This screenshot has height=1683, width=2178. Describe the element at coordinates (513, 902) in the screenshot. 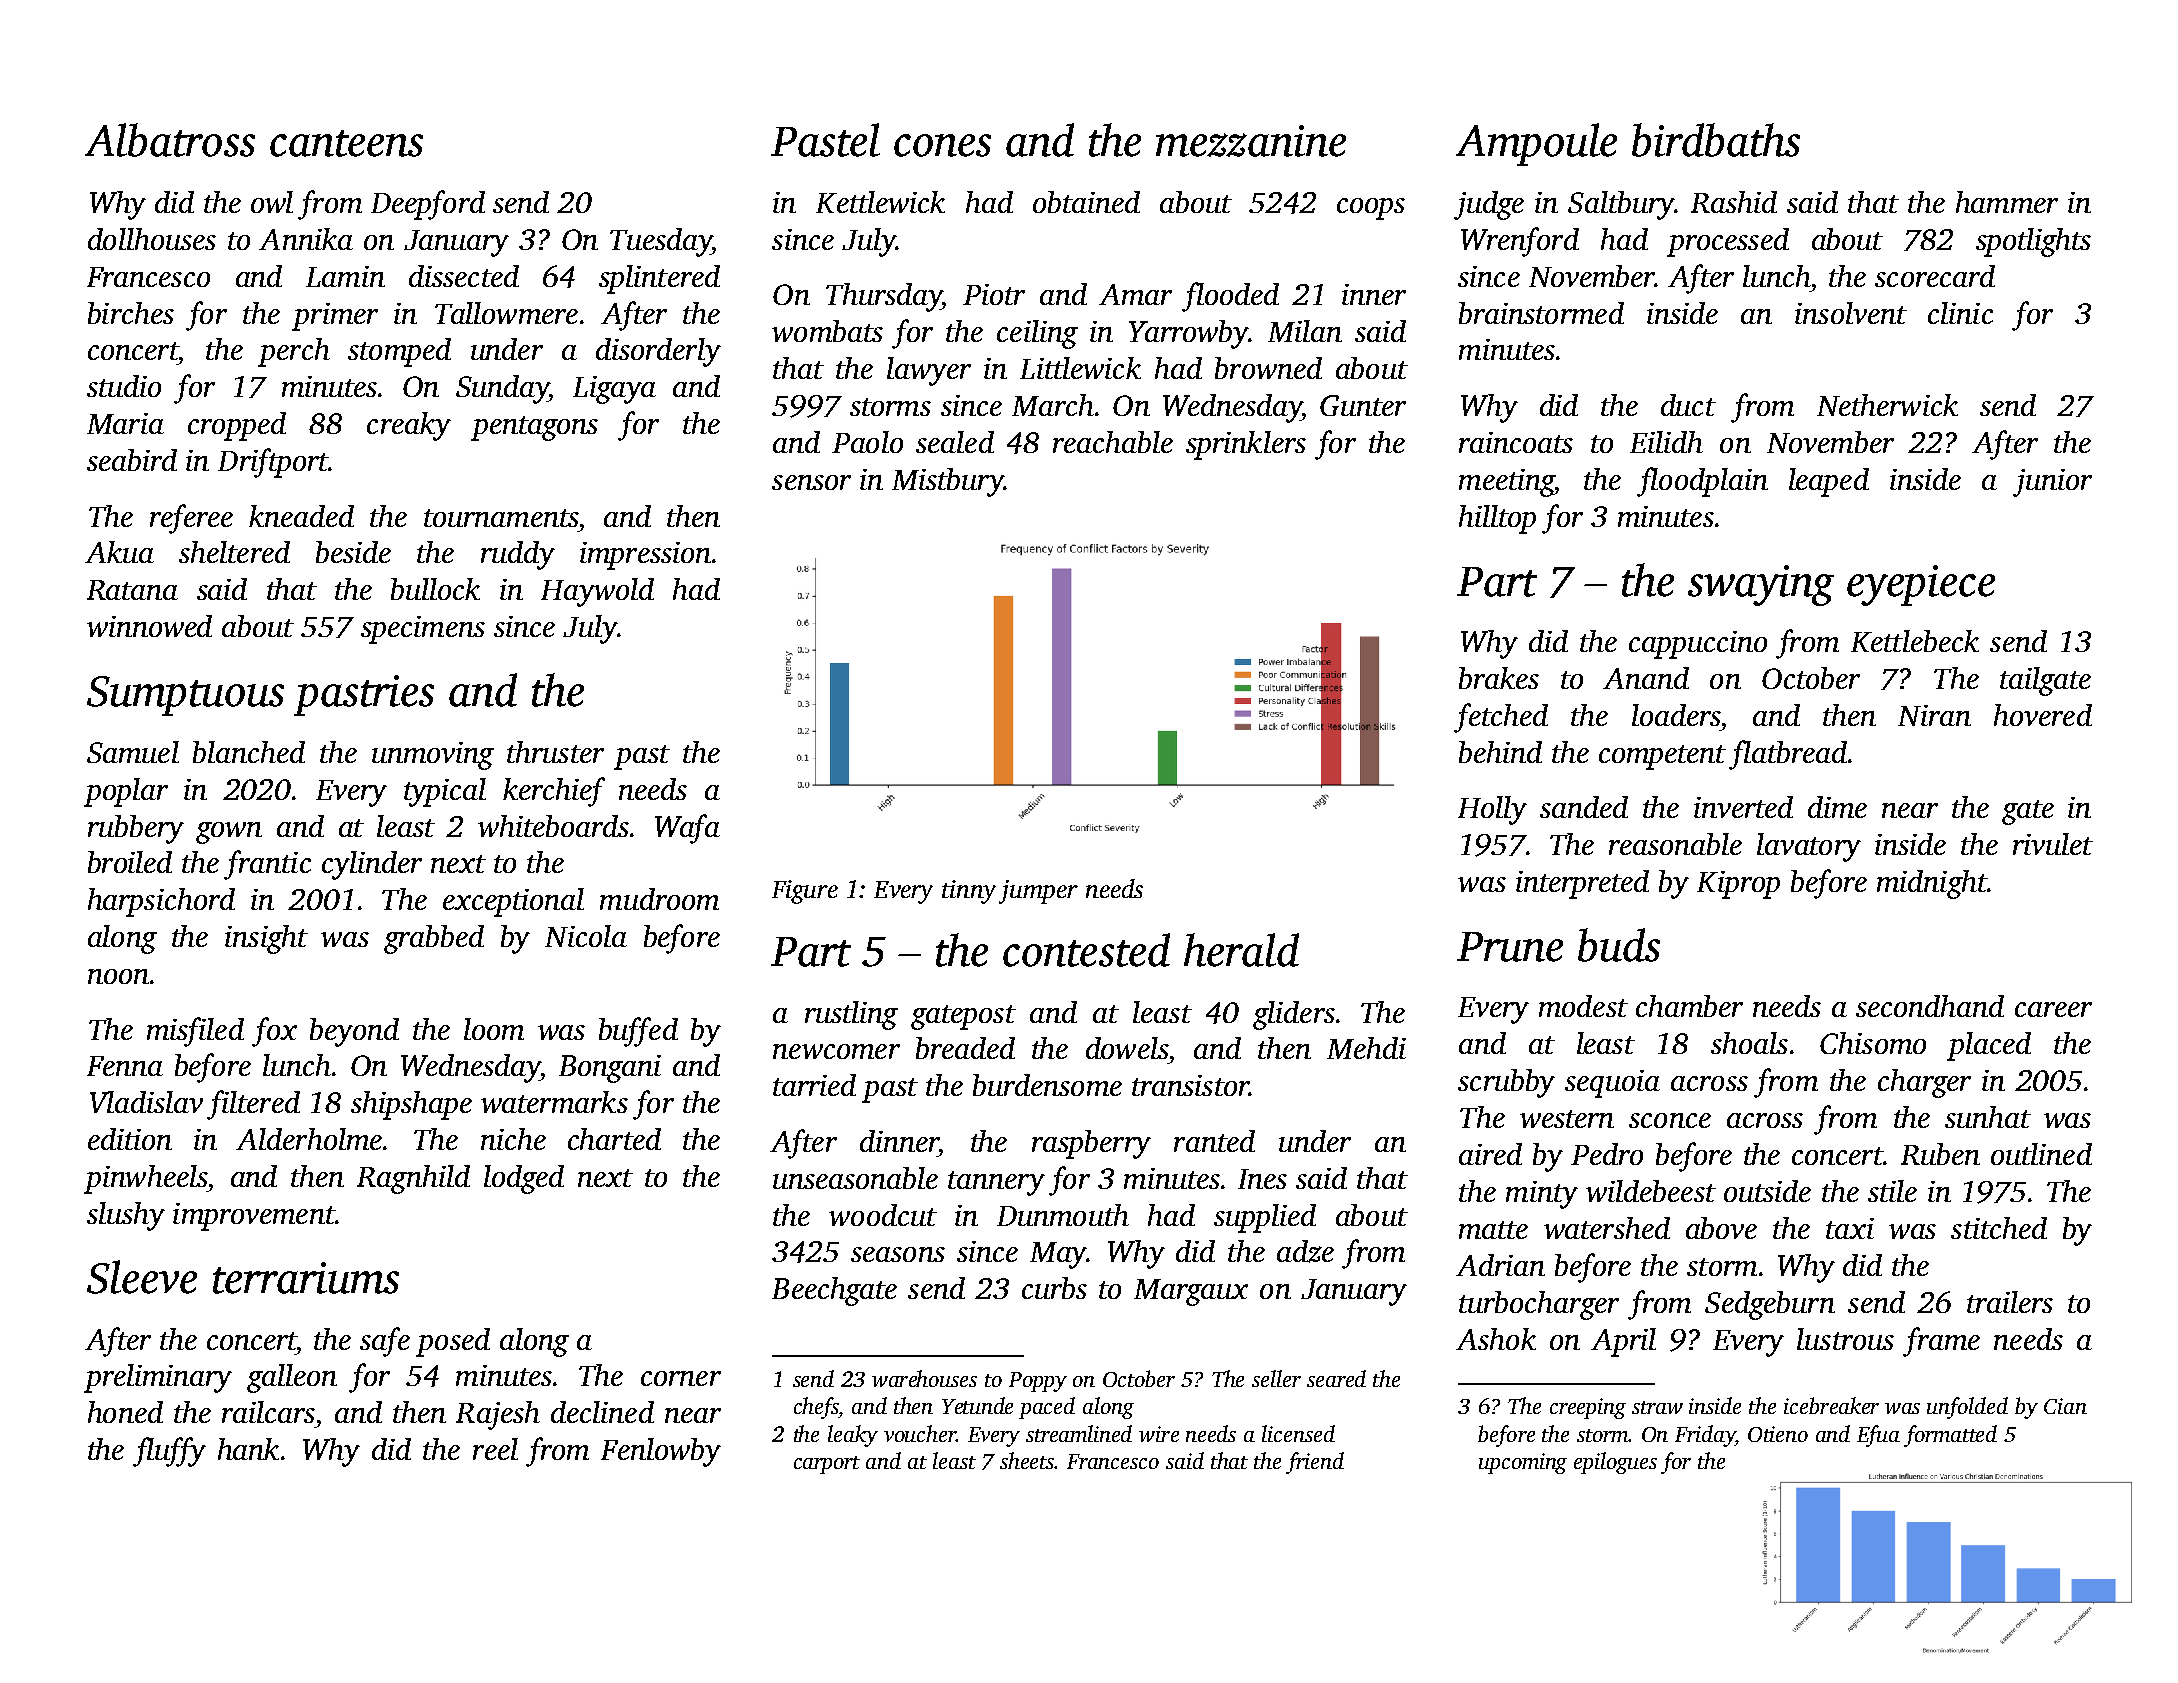

I see `exceptional` at that location.
